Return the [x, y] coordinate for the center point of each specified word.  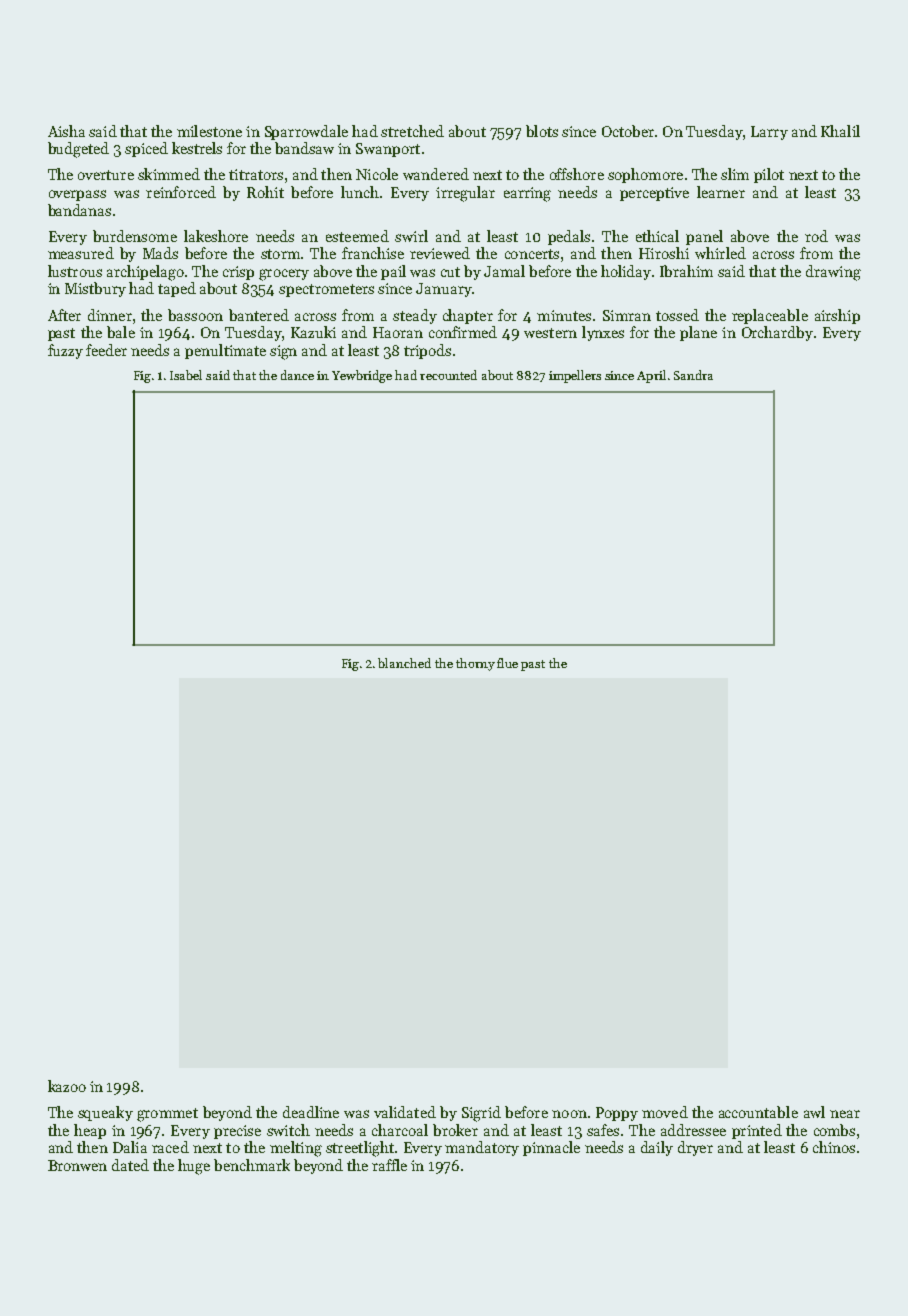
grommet [167, 1115]
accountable [758, 1112]
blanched [404, 663]
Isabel [186, 375]
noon [569, 1114]
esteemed [357, 236]
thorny [475, 664]
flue [507, 663]
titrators [256, 174]
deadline [311, 1112]
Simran [627, 315]
